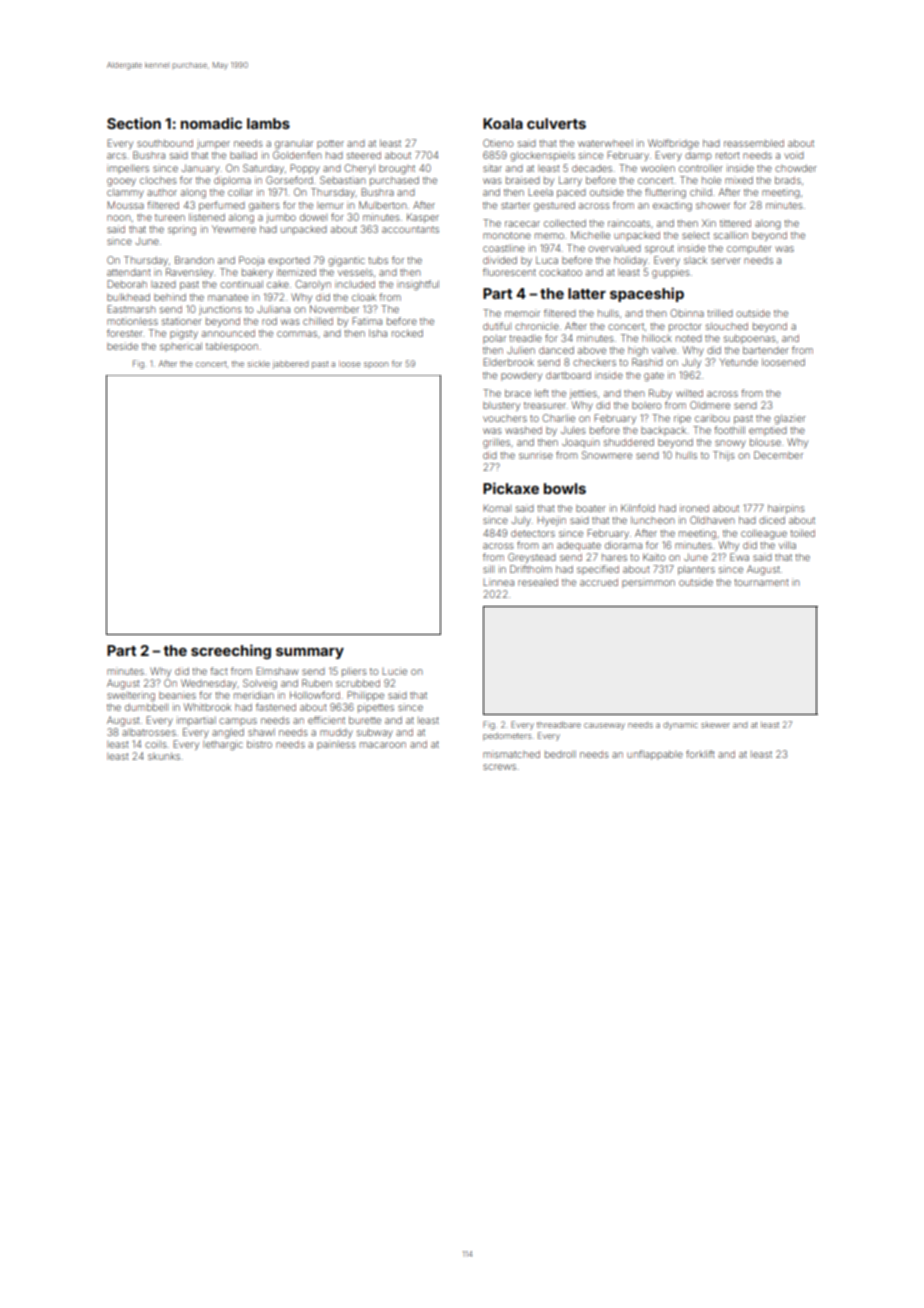 This document has height=1308, width=924. I want to click on latter, so click(587, 293).
